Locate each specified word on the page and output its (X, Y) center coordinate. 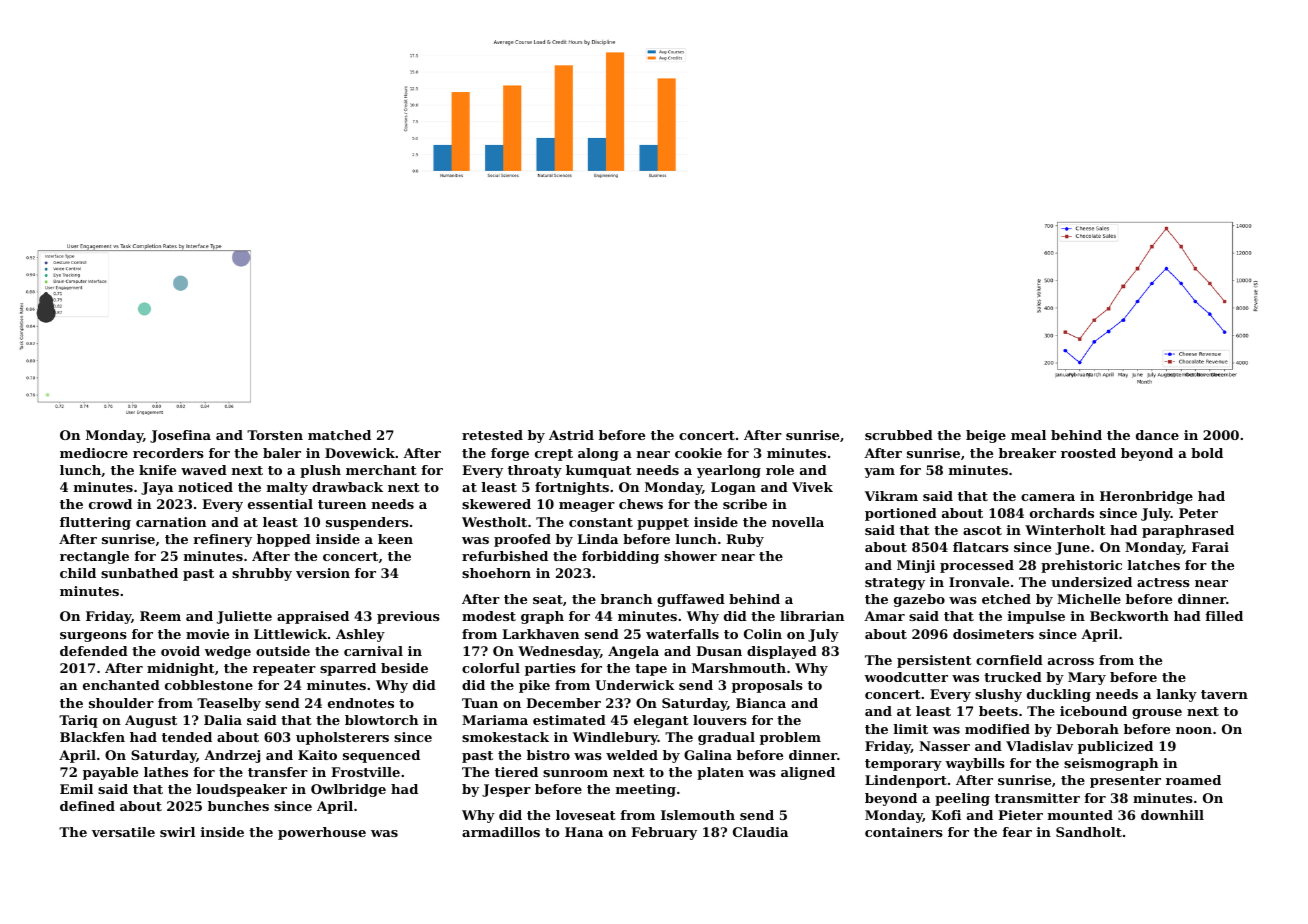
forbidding (620, 557)
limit (911, 729)
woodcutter (906, 677)
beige (986, 436)
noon (1194, 730)
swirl (177, 832)
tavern (1224, 694)
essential (280, 504)
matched (339, 435)
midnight (181, 669)
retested (492, 435)
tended (187, 737)
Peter (1198, 513)
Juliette (244, 617)
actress (1163, 582)
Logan (733, 488)
